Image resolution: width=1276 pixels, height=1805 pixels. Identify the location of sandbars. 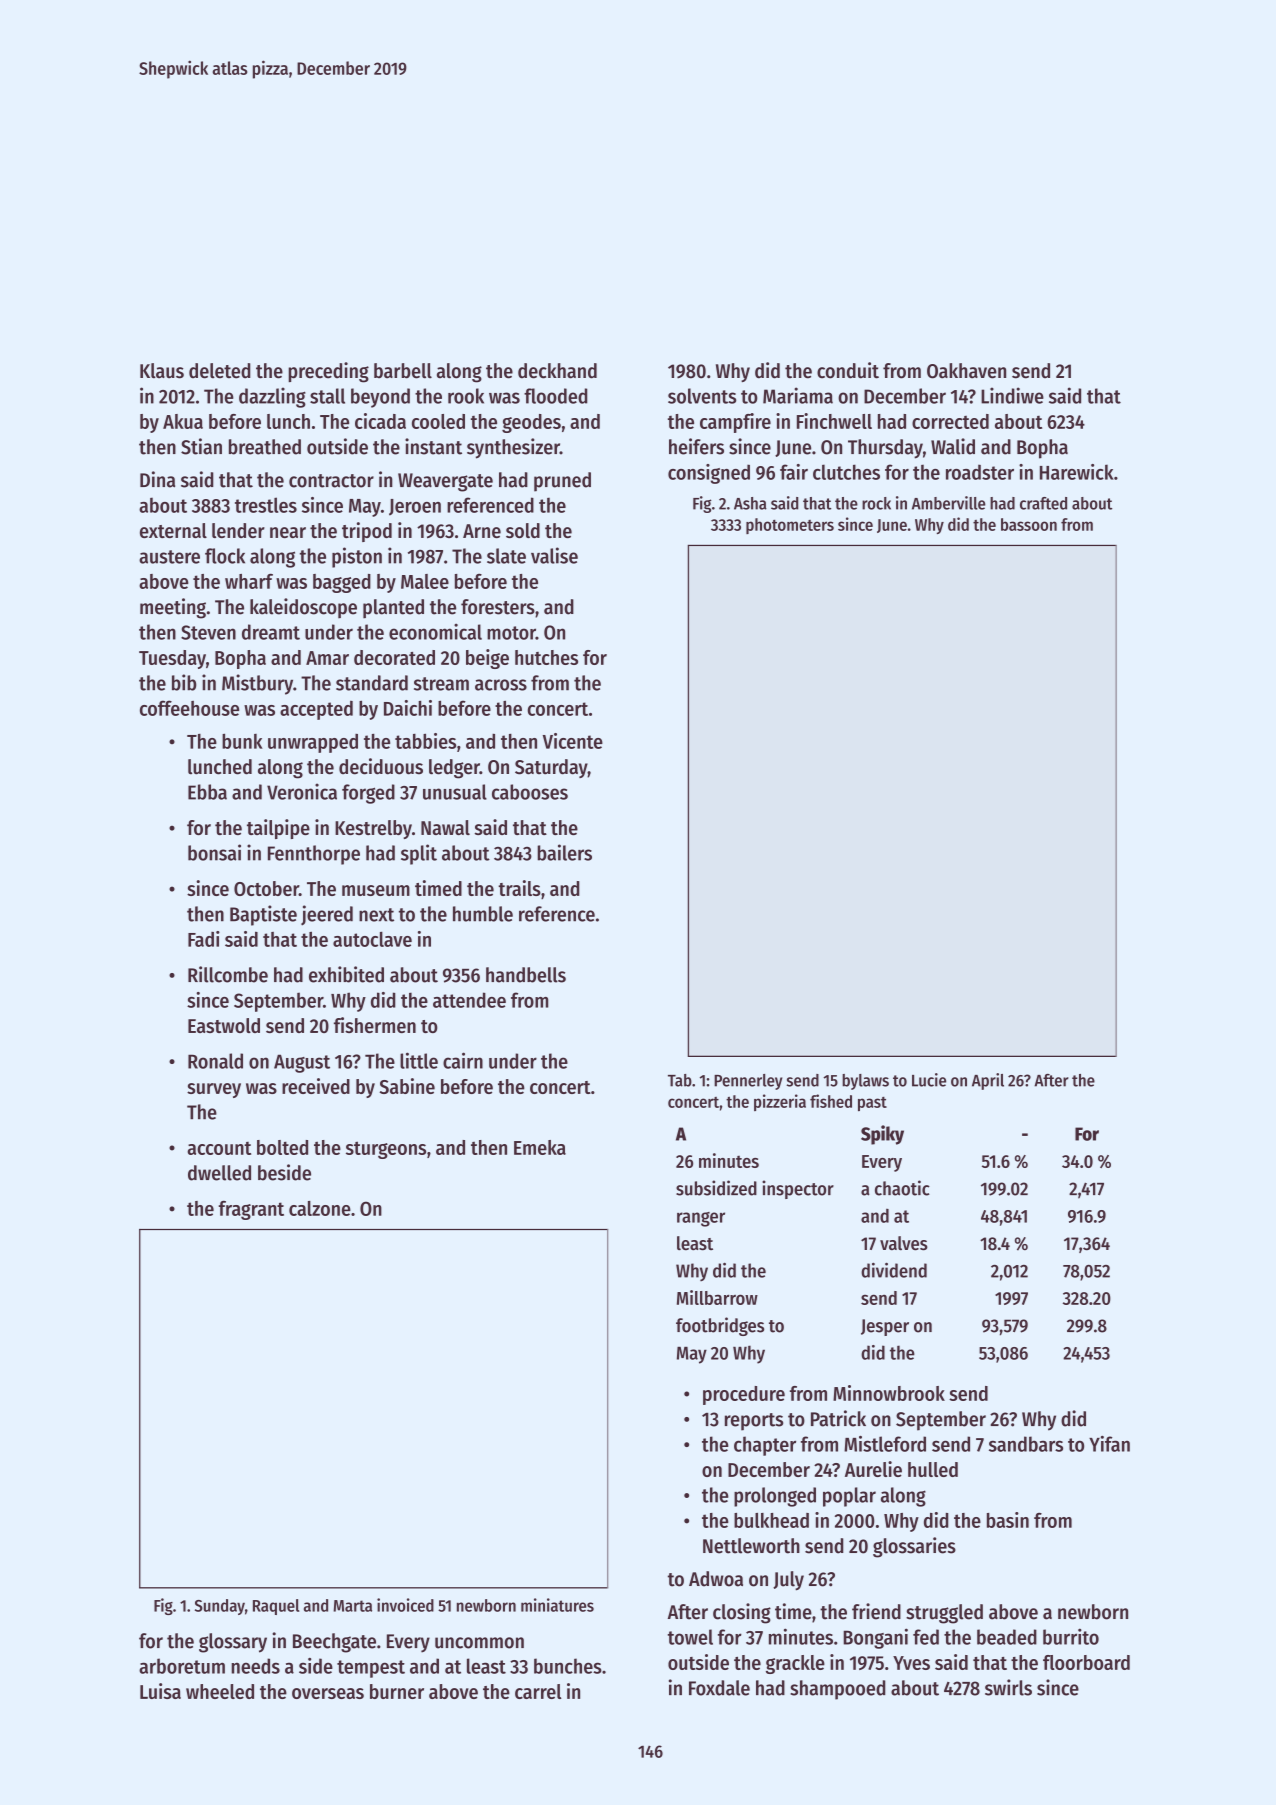
(1026, 1444).
